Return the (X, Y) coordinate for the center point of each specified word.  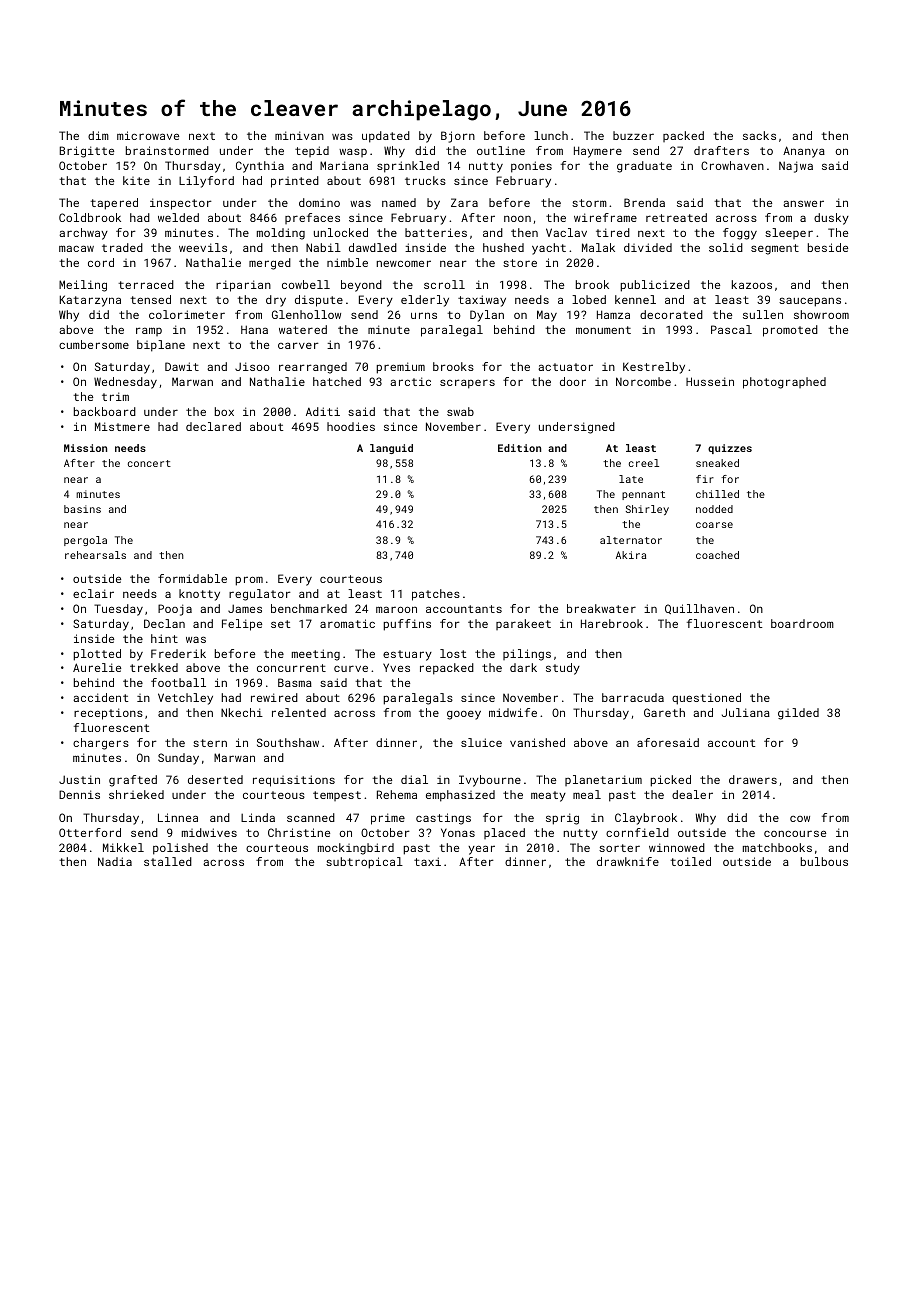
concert (149, 463)
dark (523, 667)
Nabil (323, 247)
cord (101, 262)
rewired (274, 697)
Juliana (746, 712)
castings (443, 819)
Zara (464, 202)
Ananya (804, 152)
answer (803, 203)
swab (460, 411)
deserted (215, 779)
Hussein (710, 381)
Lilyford (206, 182)
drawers (753, 779)
